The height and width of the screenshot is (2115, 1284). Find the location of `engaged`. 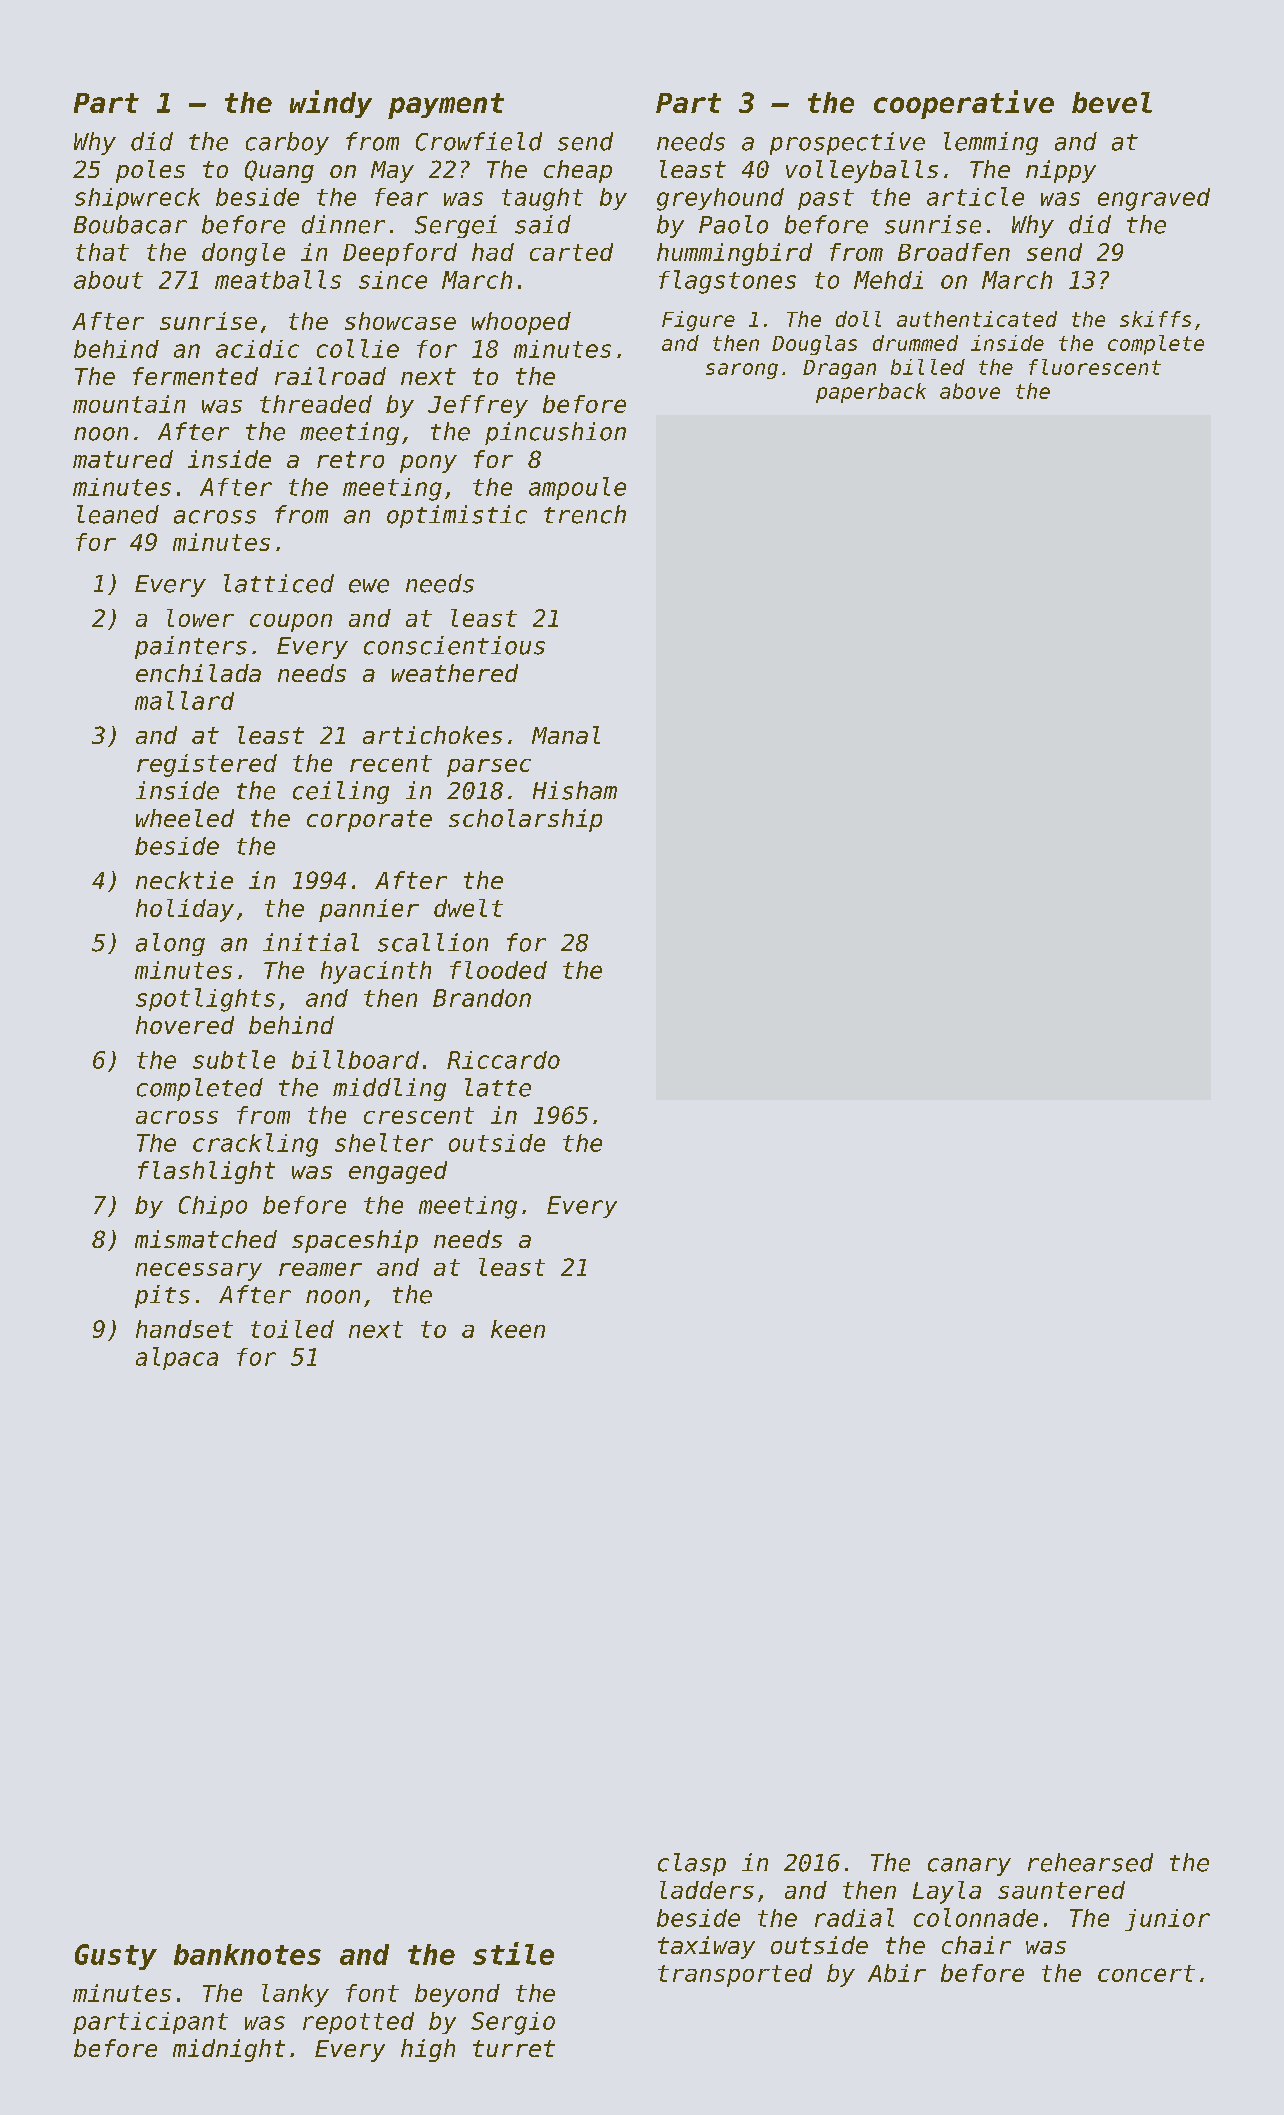

engaged is located at coordinates (398, 1172).
